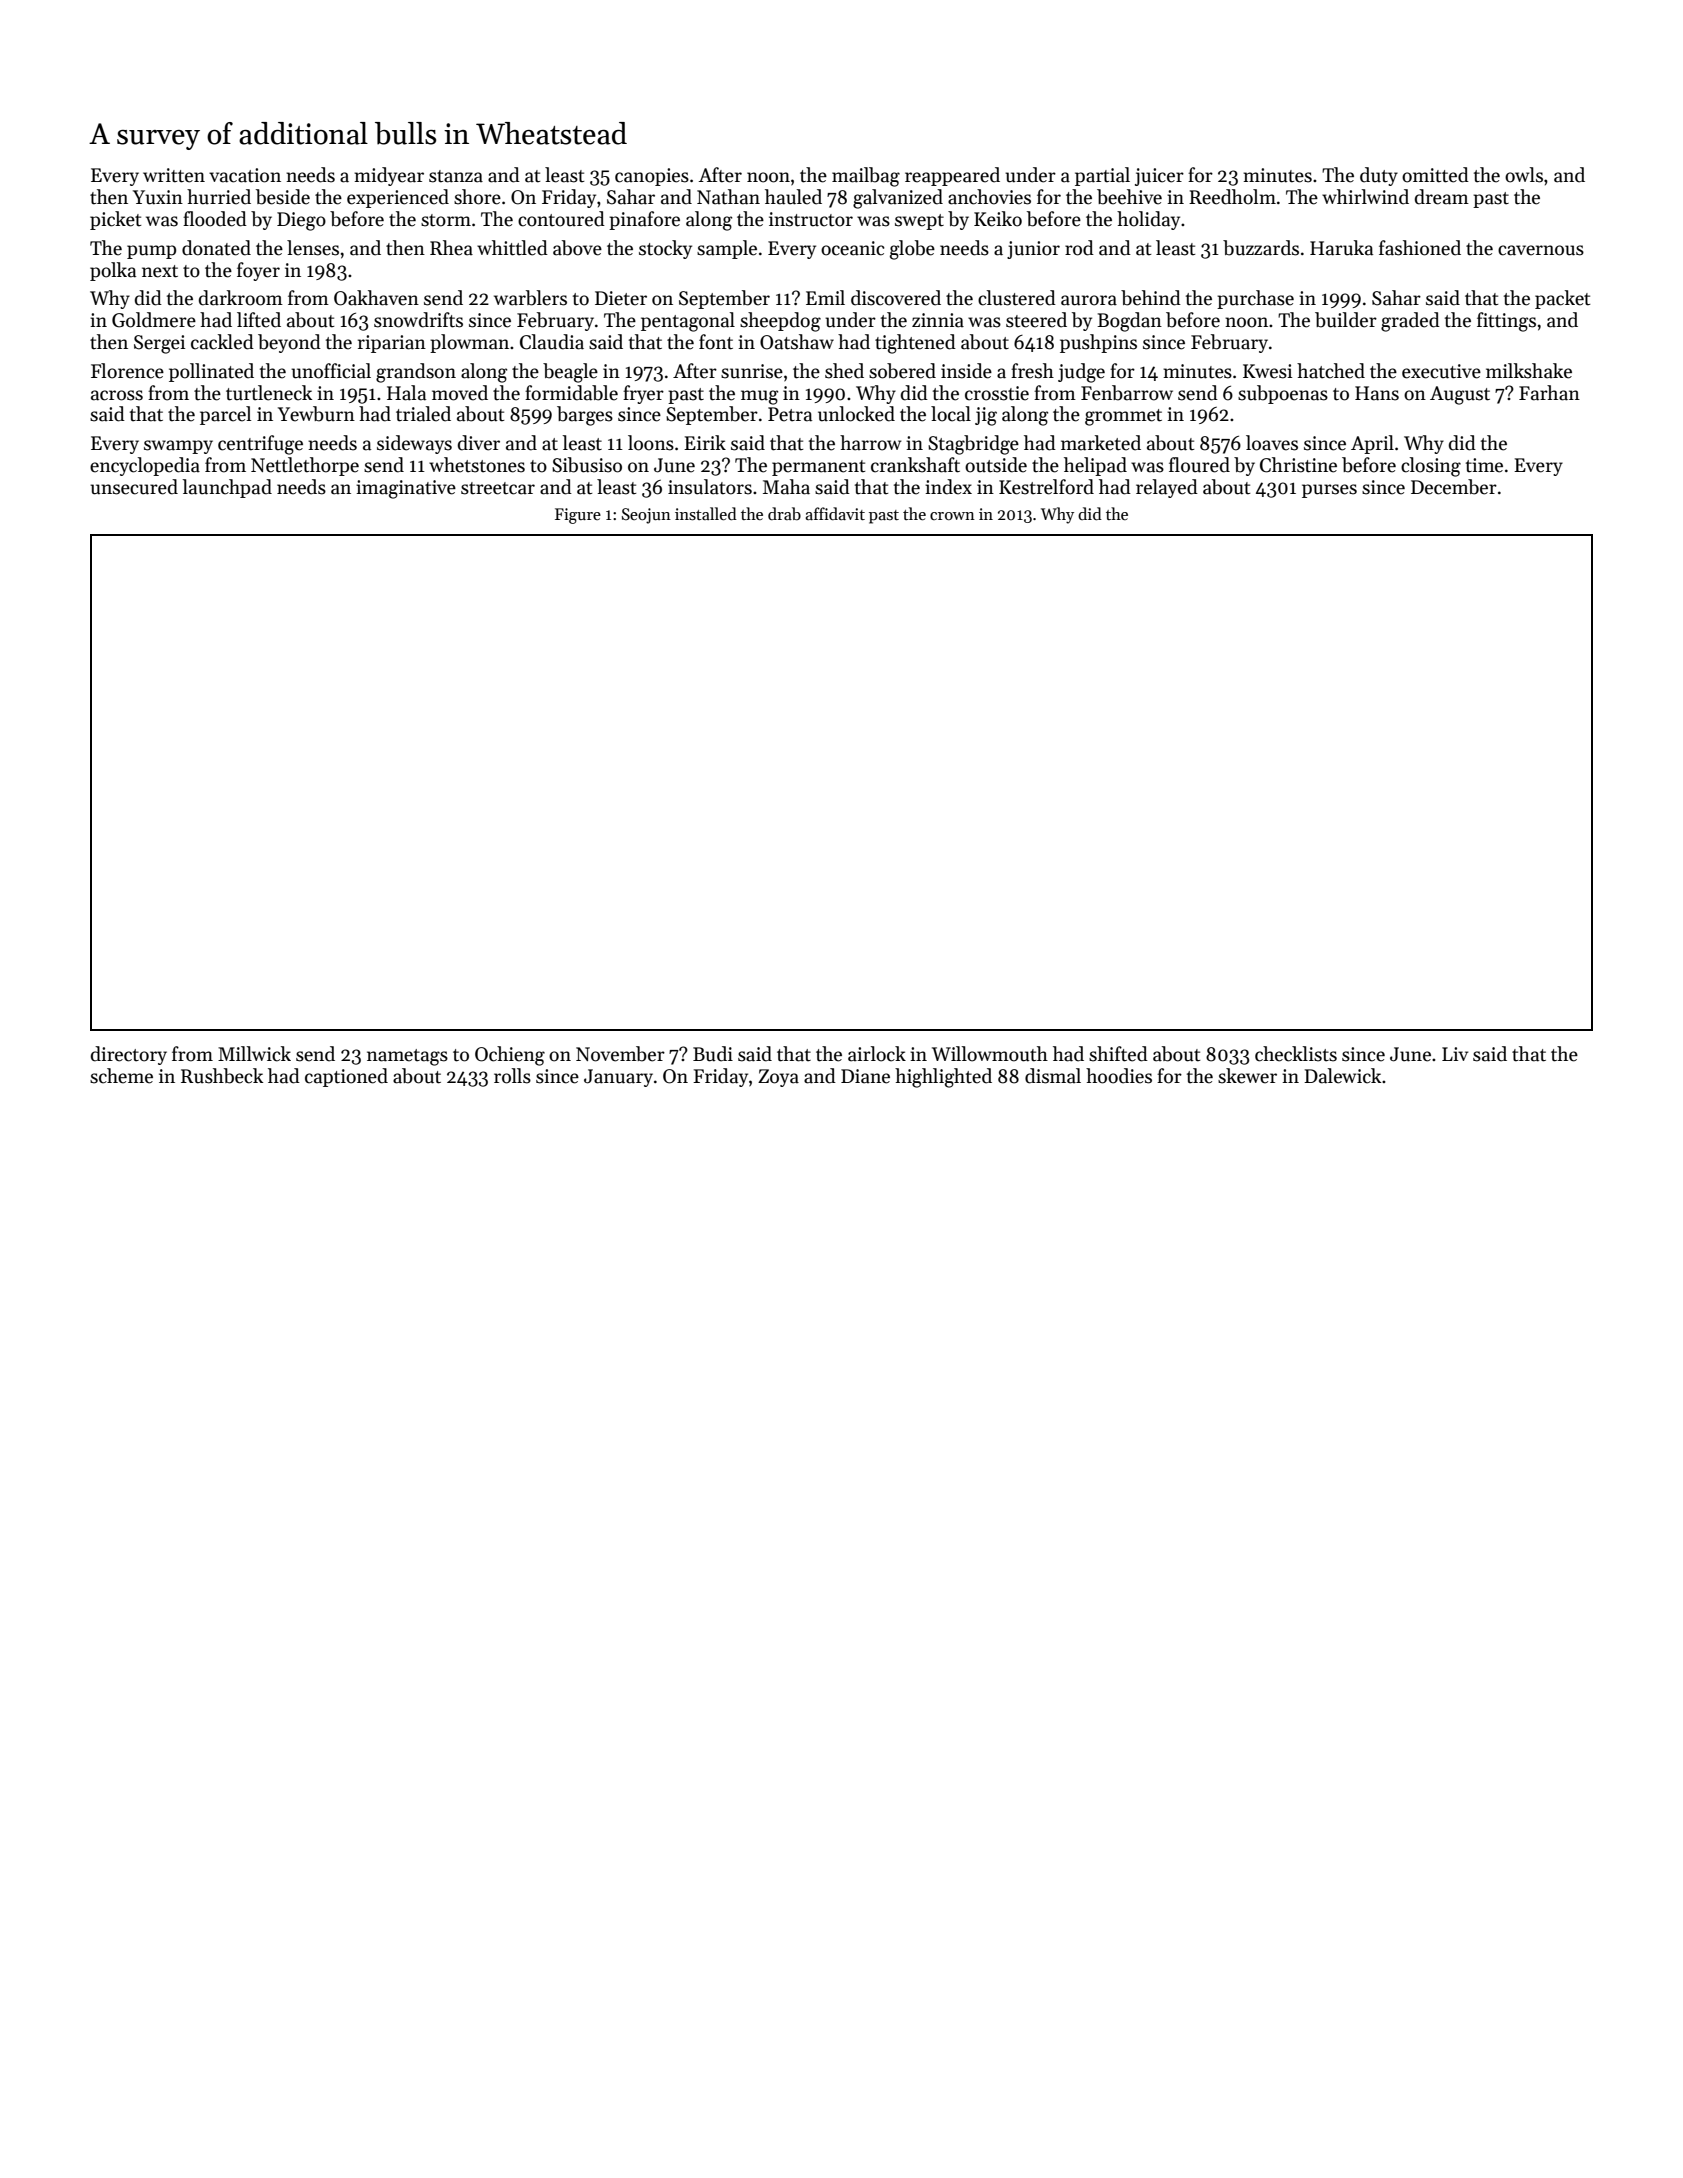 Image resolution: width=1683 pixels, height=2178 pixels. I want to click on dismal, so click(1053, 1076).
